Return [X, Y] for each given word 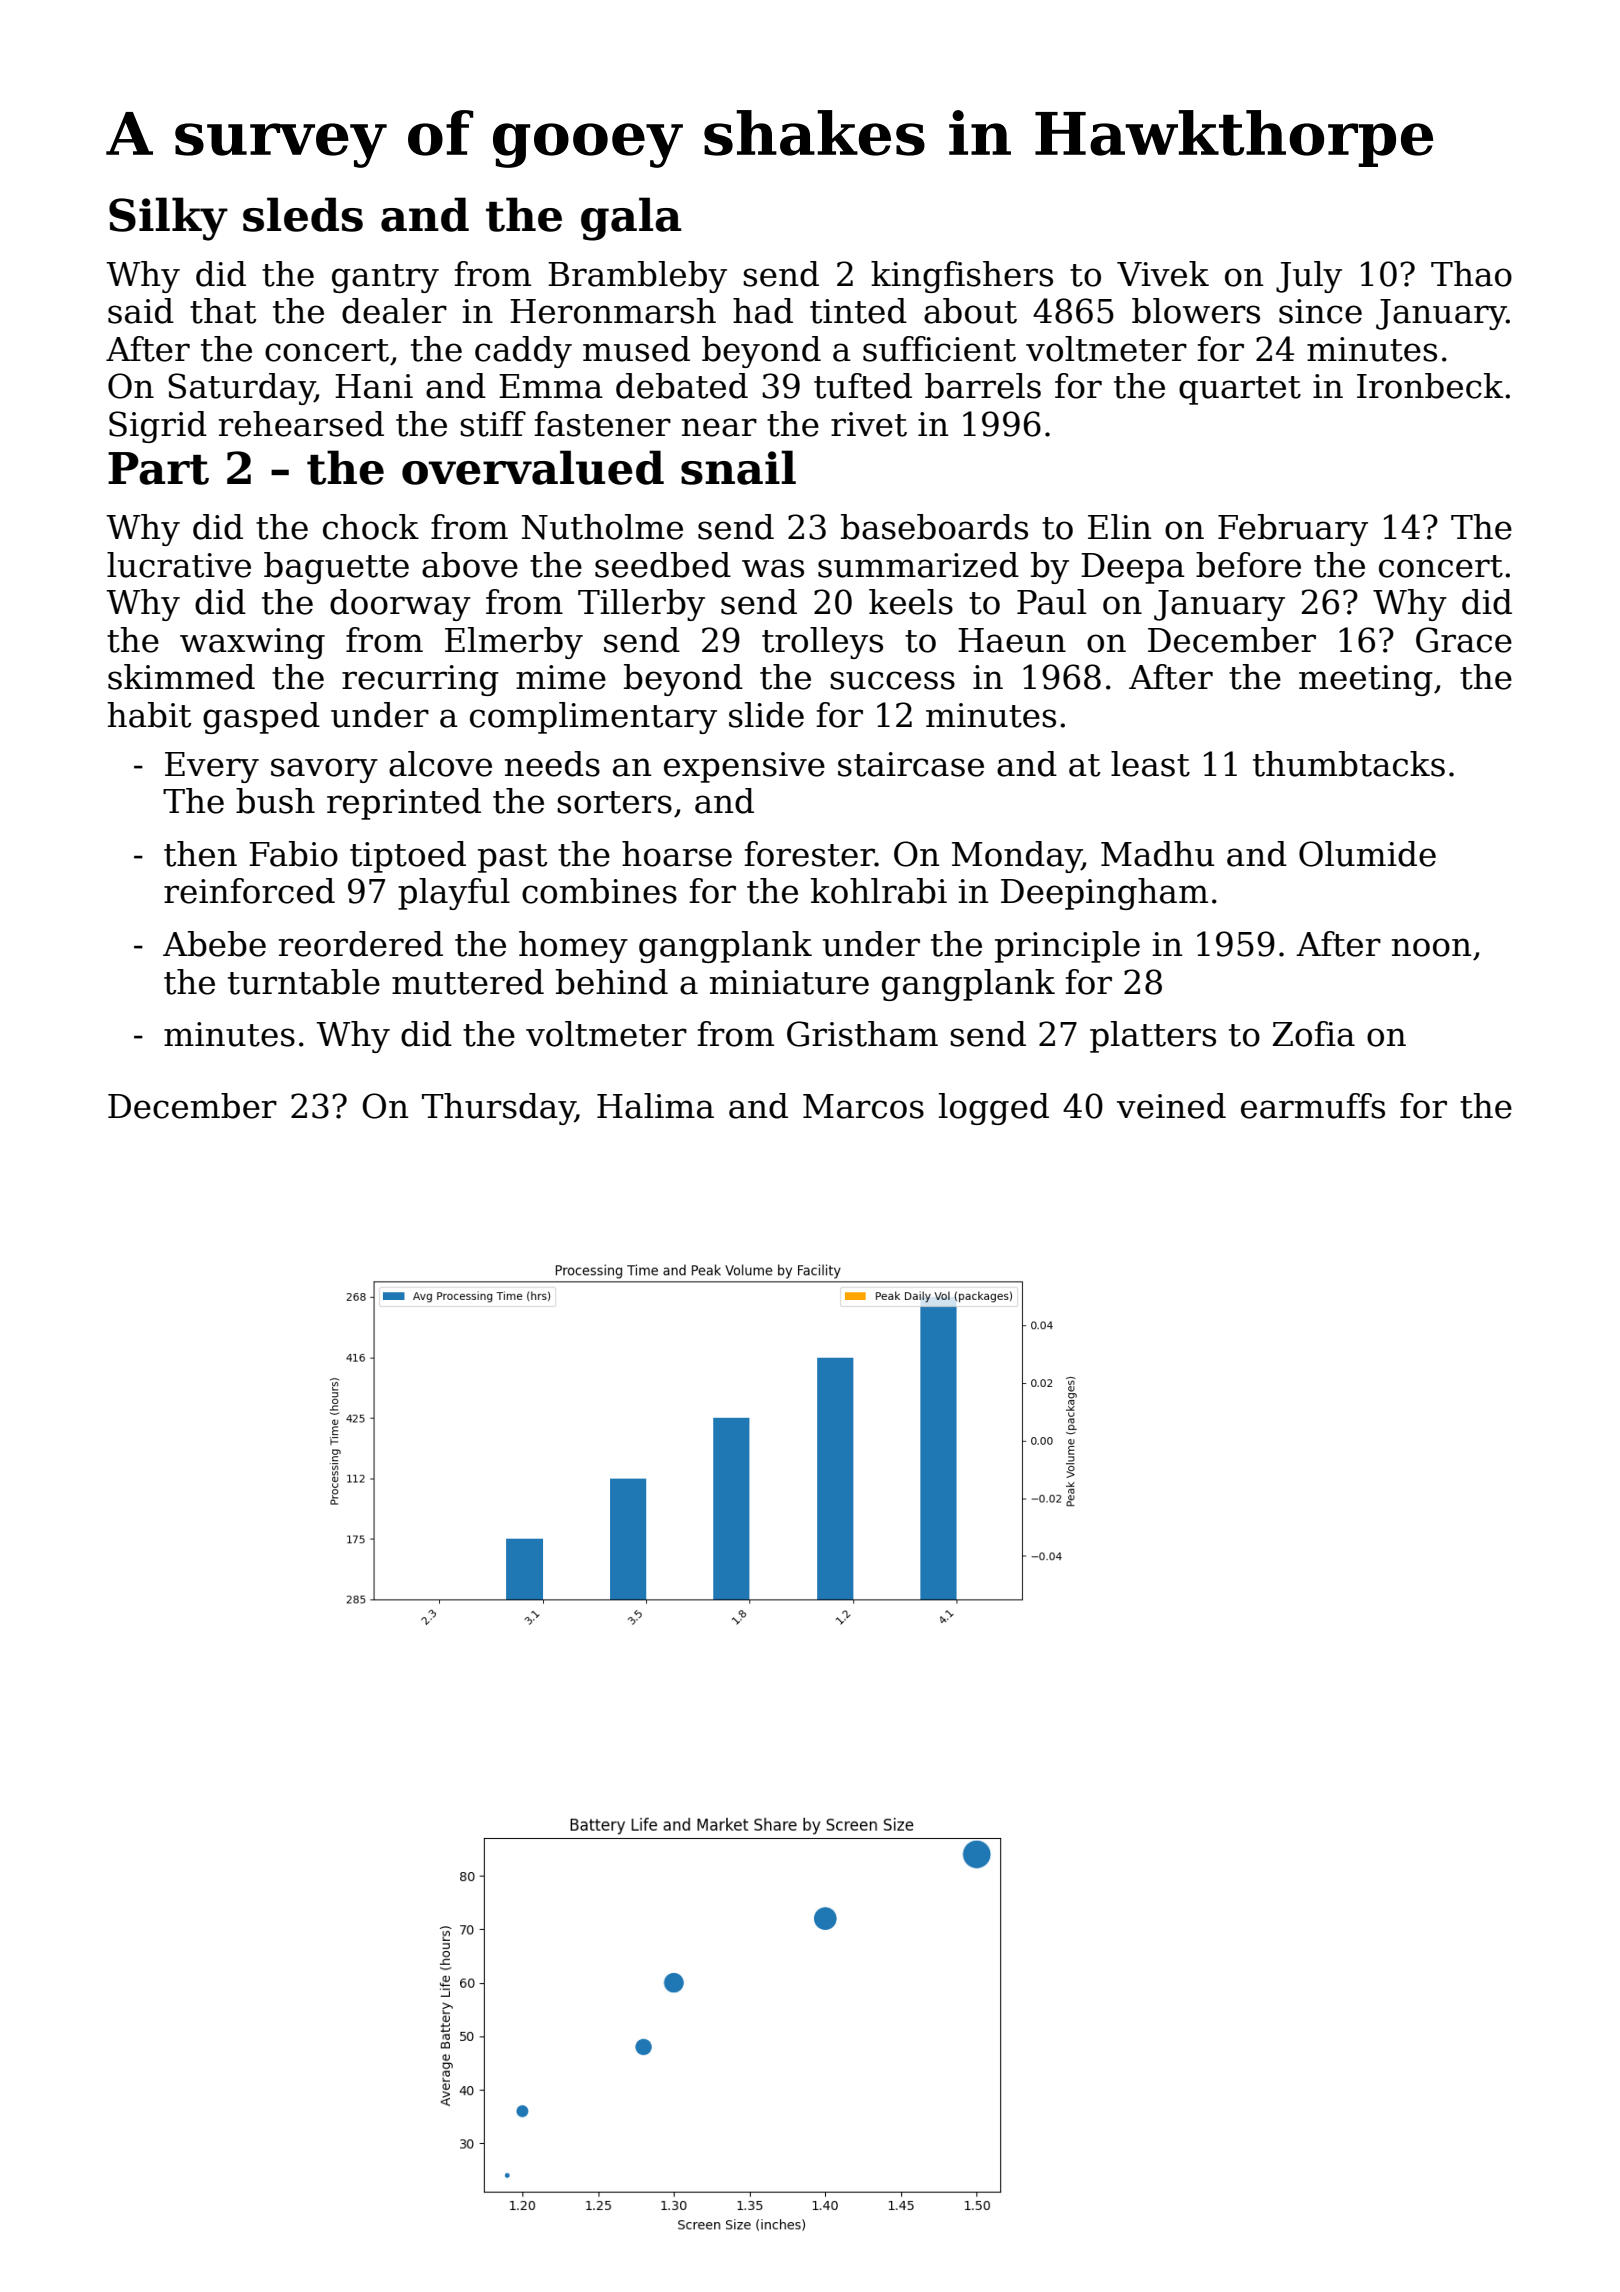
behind [612, 982]
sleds [303, 214]
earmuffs [1313, 1106]
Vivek [1163, 274]
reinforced [249, 891]
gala [631, 219]
